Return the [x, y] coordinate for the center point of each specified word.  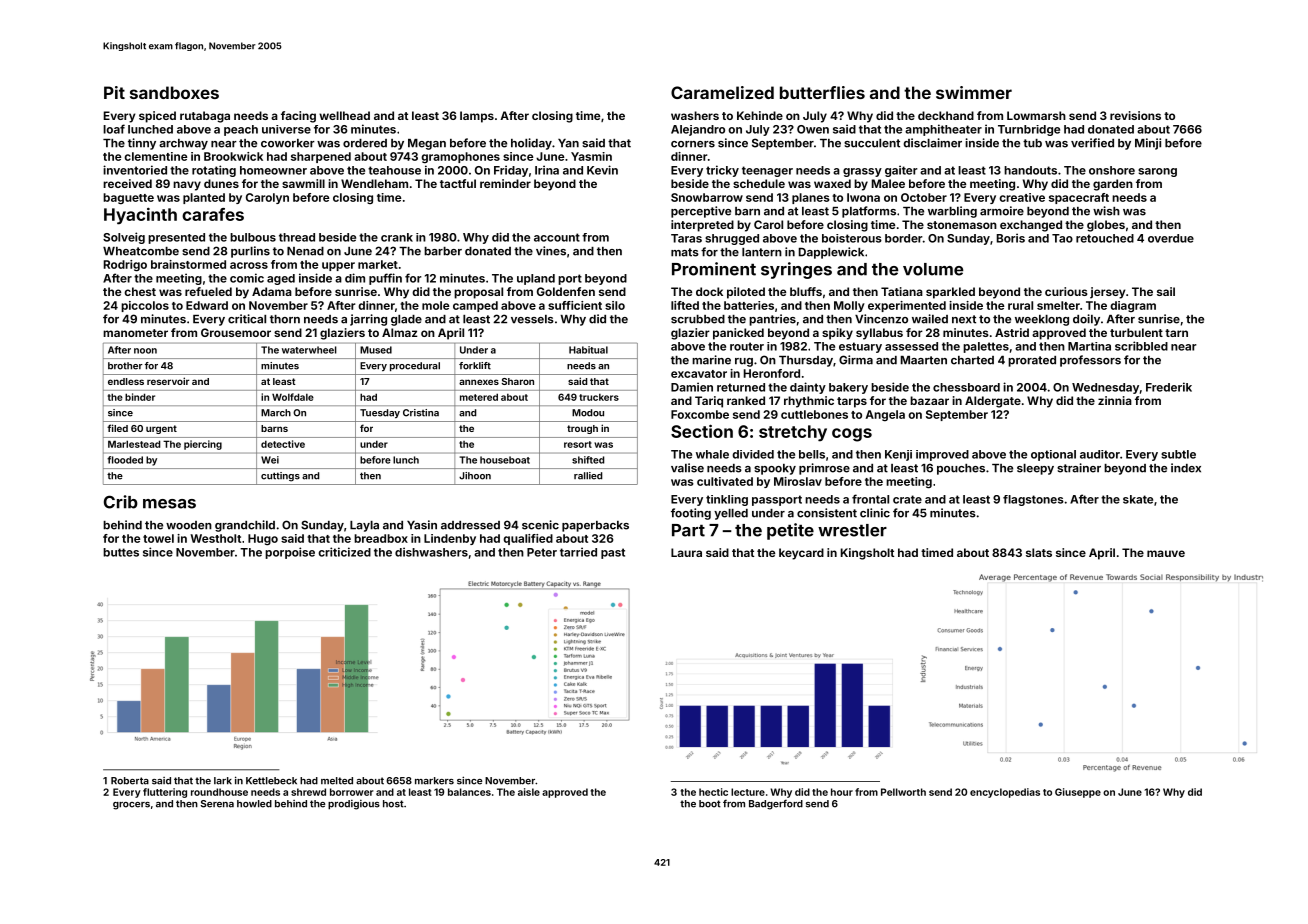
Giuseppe [1078, 793]
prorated [1032, 361]
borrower [352, 792]
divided [753, 454]
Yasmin [591, 156]
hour [842, 792]
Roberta [130, 781]
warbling [952, 212]
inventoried [135, 170]
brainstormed [188, 264]
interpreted [702, 226]
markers [434, 781]
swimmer [974, 92]
